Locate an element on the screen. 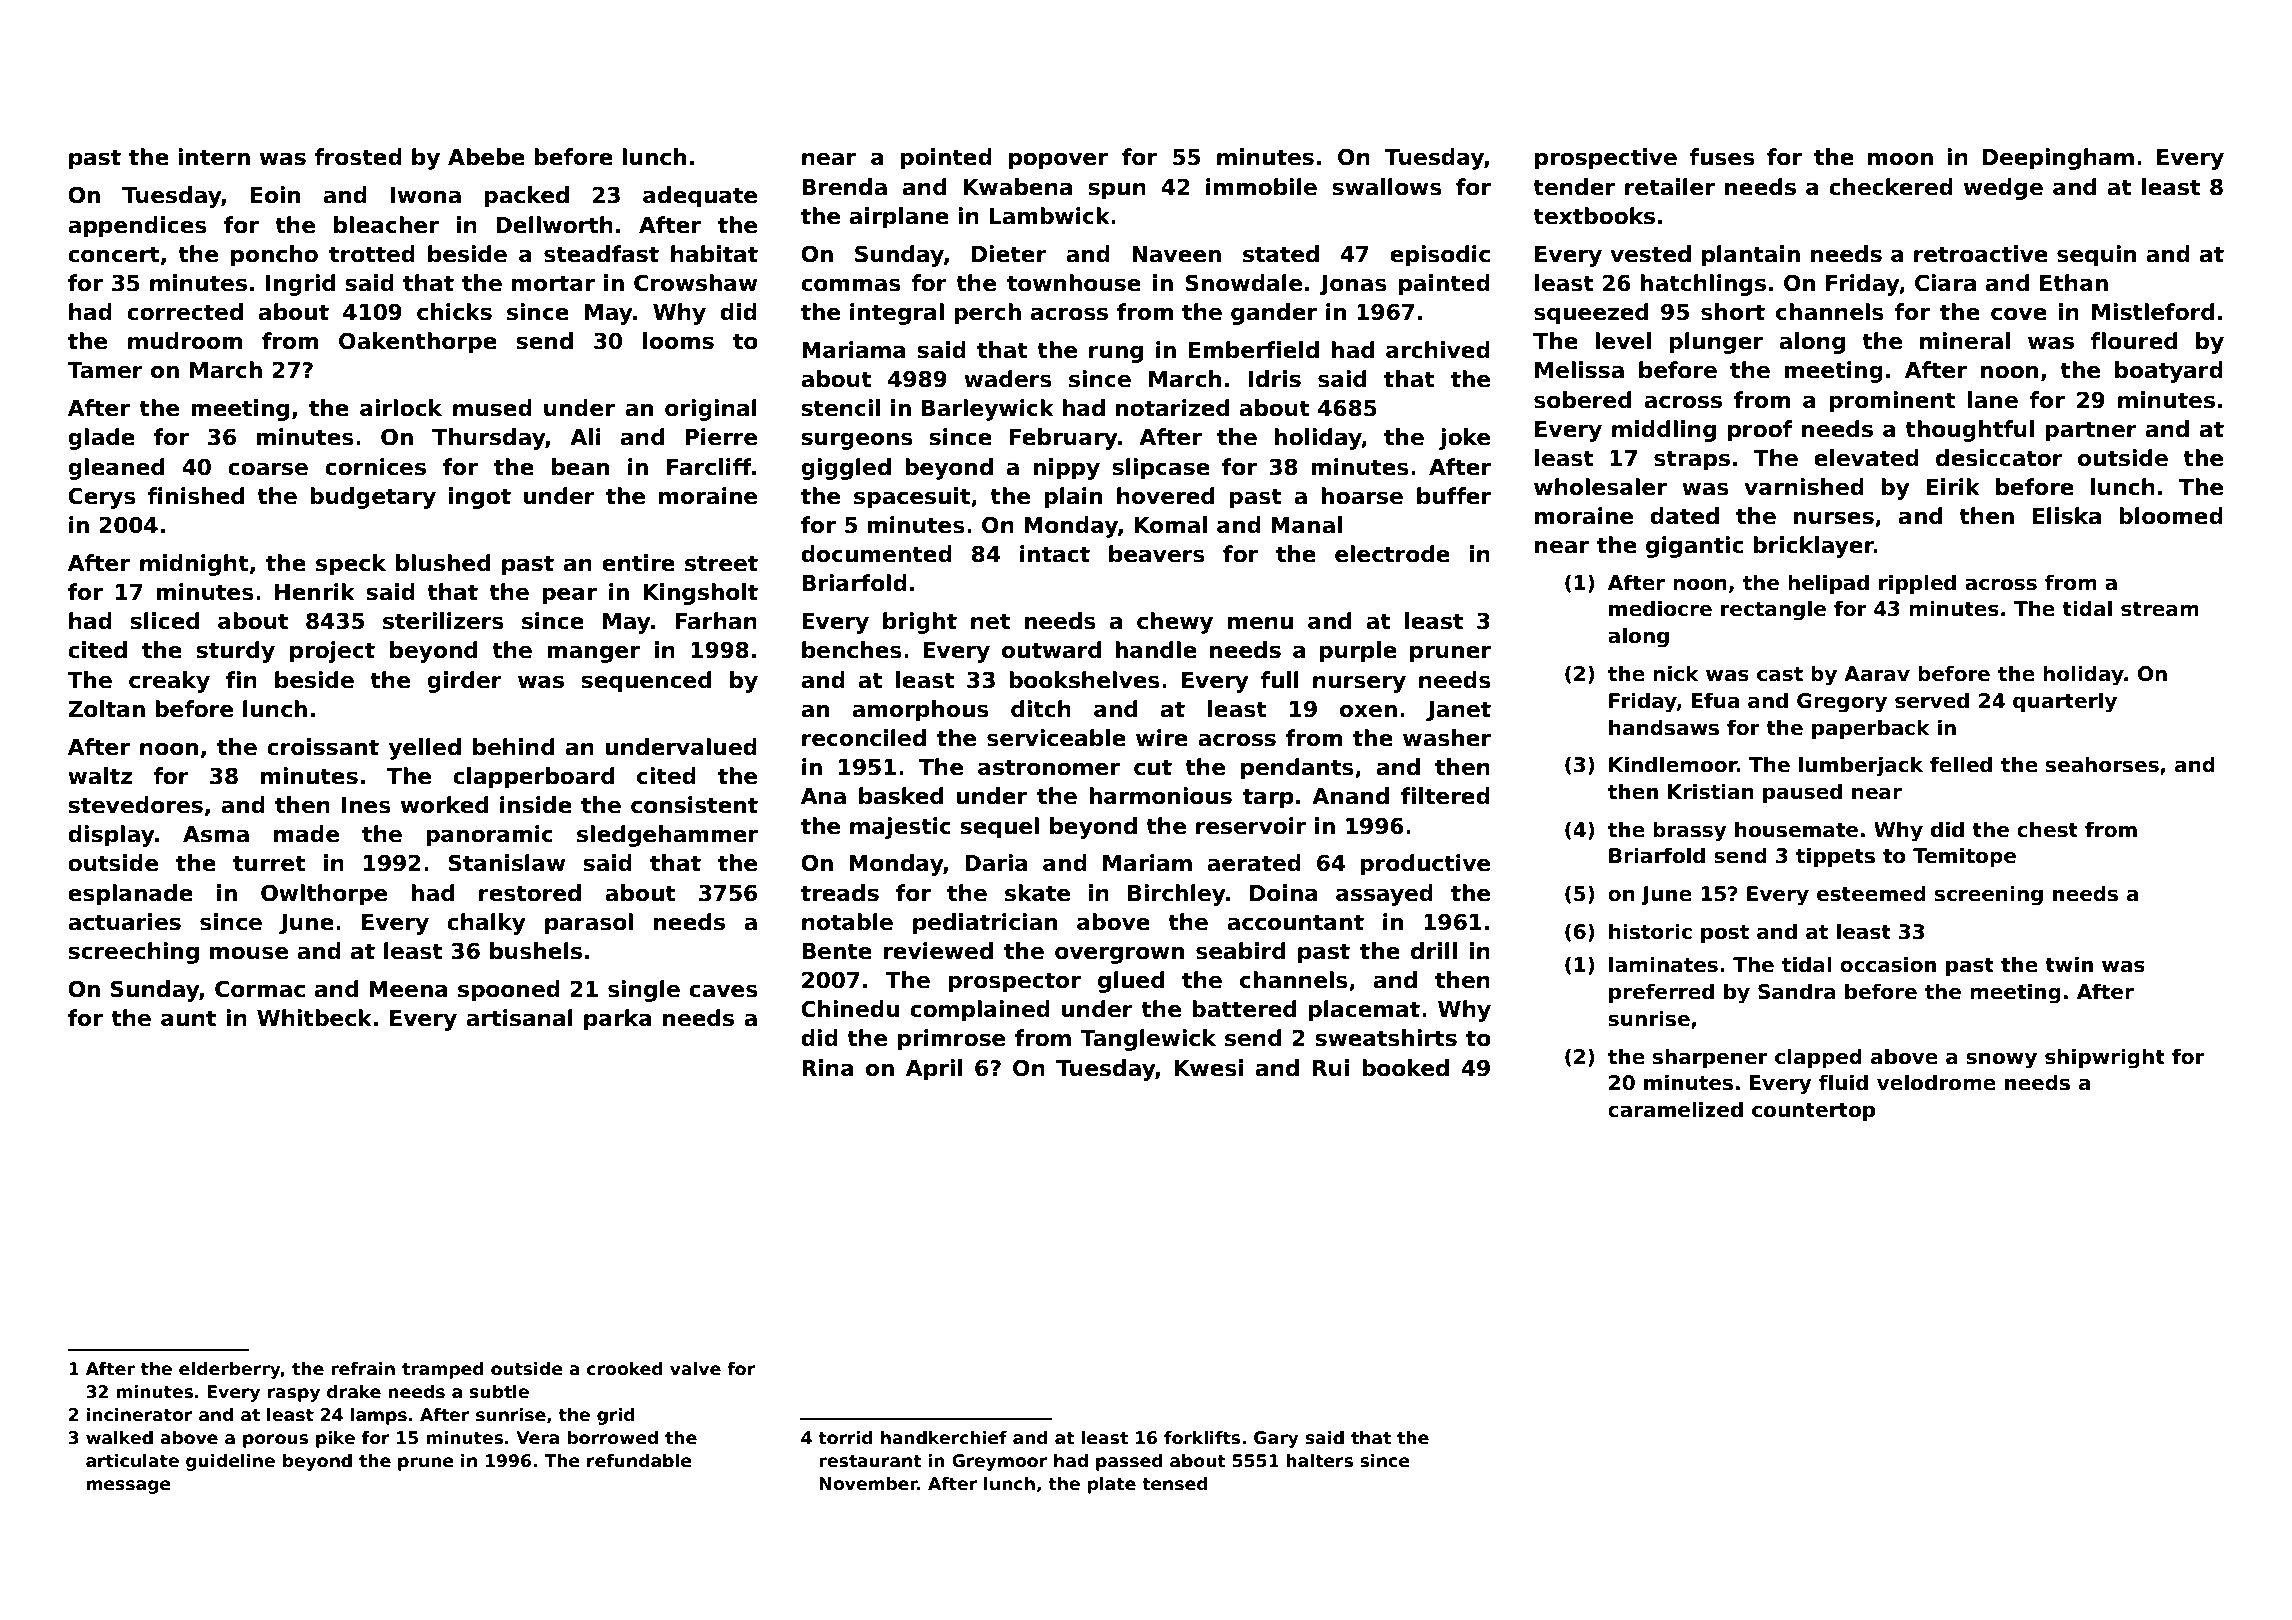 This screenshot has width=2292, height=1620. historic is located at coordinates (1650, 931).
